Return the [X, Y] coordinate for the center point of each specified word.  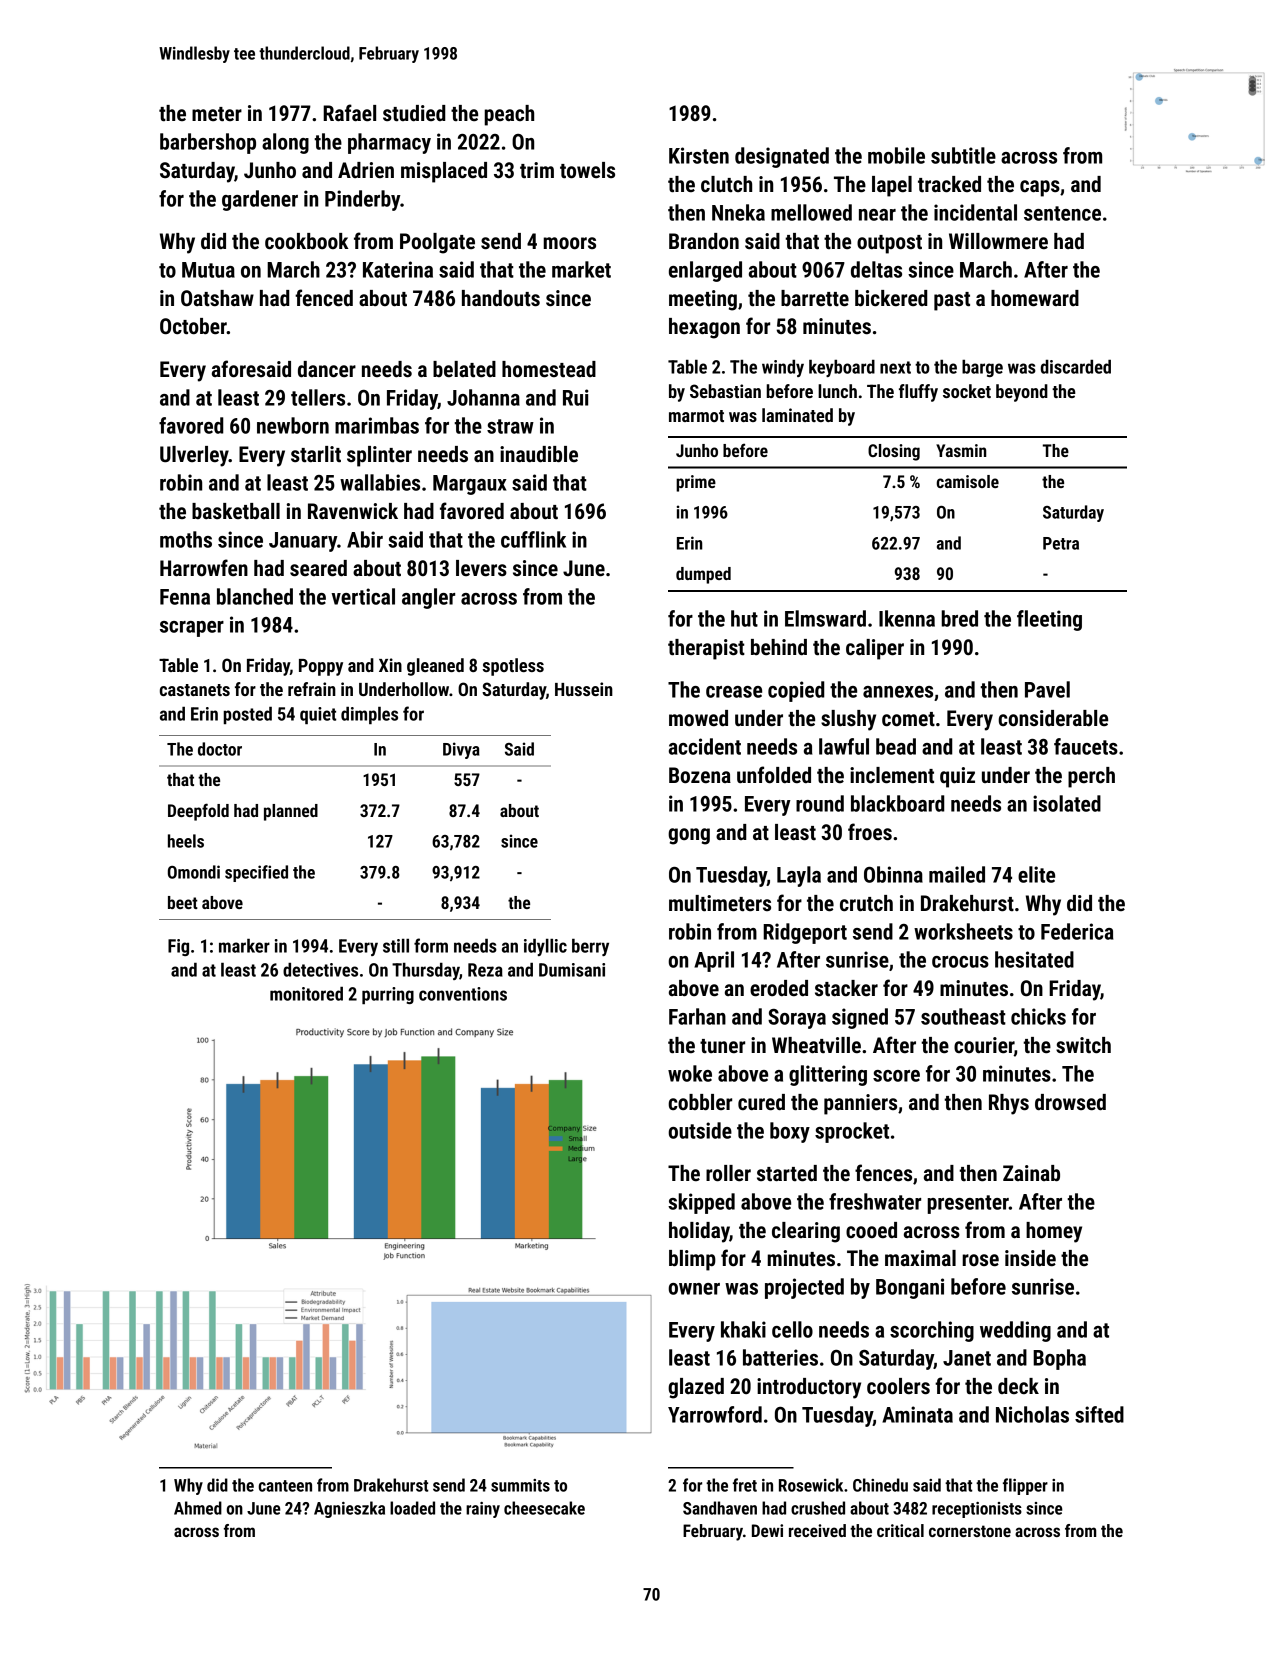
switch [1083, 1045]
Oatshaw [217, 298]
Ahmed [198, 1508]
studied [414, 113]
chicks [1038, 1016]
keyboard [842, 368]
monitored [306, 994]
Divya [461, 750]
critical [900, 1530]
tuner [722, 1046]
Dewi [767, 1530]
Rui [576, 397]
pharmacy [389, 143]
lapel [892, 186]
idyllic [545, 947]
